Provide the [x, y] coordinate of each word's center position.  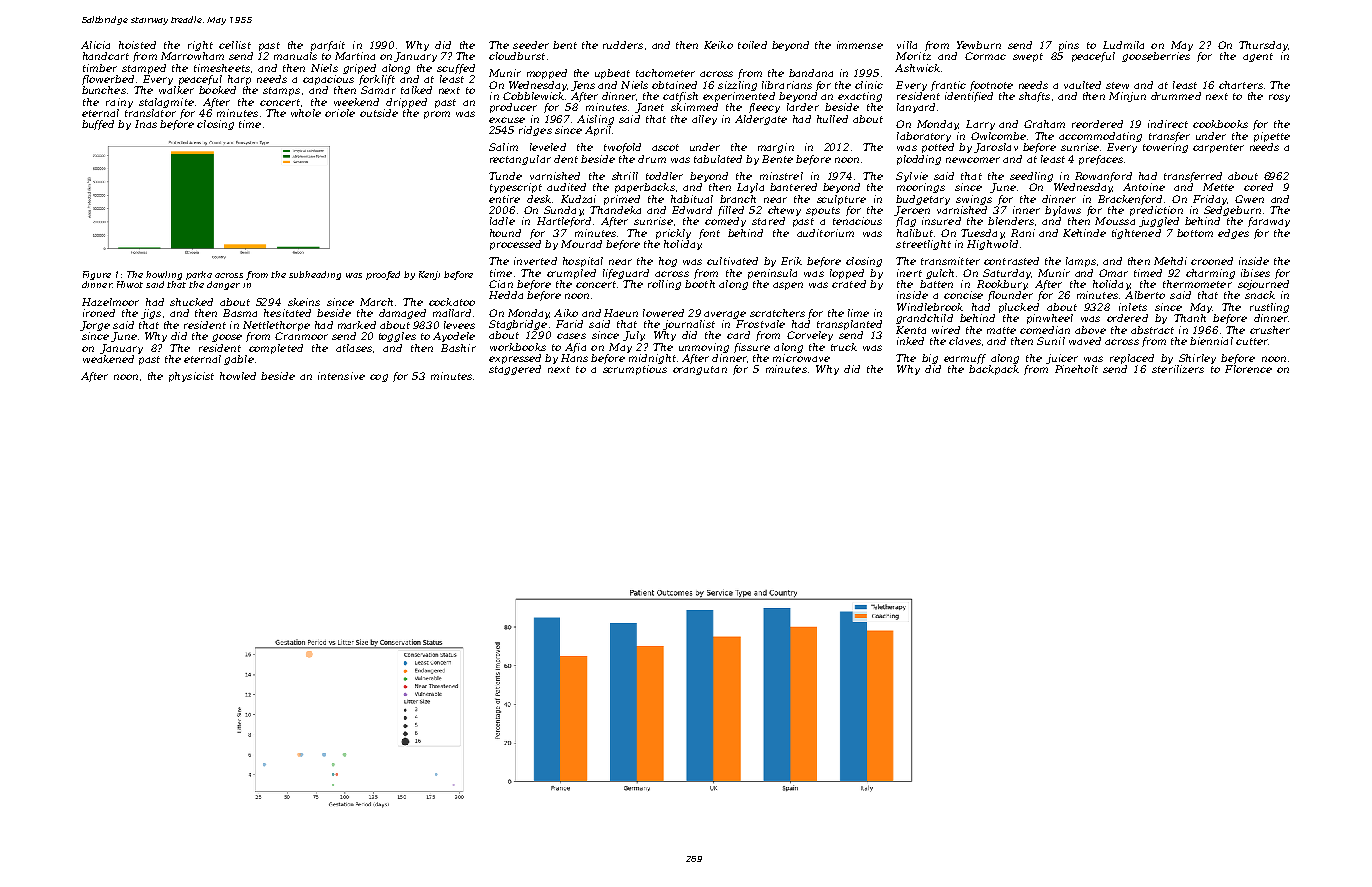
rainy [119, 103]
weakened [108, 359]
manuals [295, 56]
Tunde [505, 176]
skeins [304, 302]
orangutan [700, 370]
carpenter [1218, 148]
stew [1117, 85]
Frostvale [760, 324]
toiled [752, 45]
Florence [1248, 369]
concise [963, 295]
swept [1028, 57]
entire [504, 199]
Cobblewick [533, 96]
